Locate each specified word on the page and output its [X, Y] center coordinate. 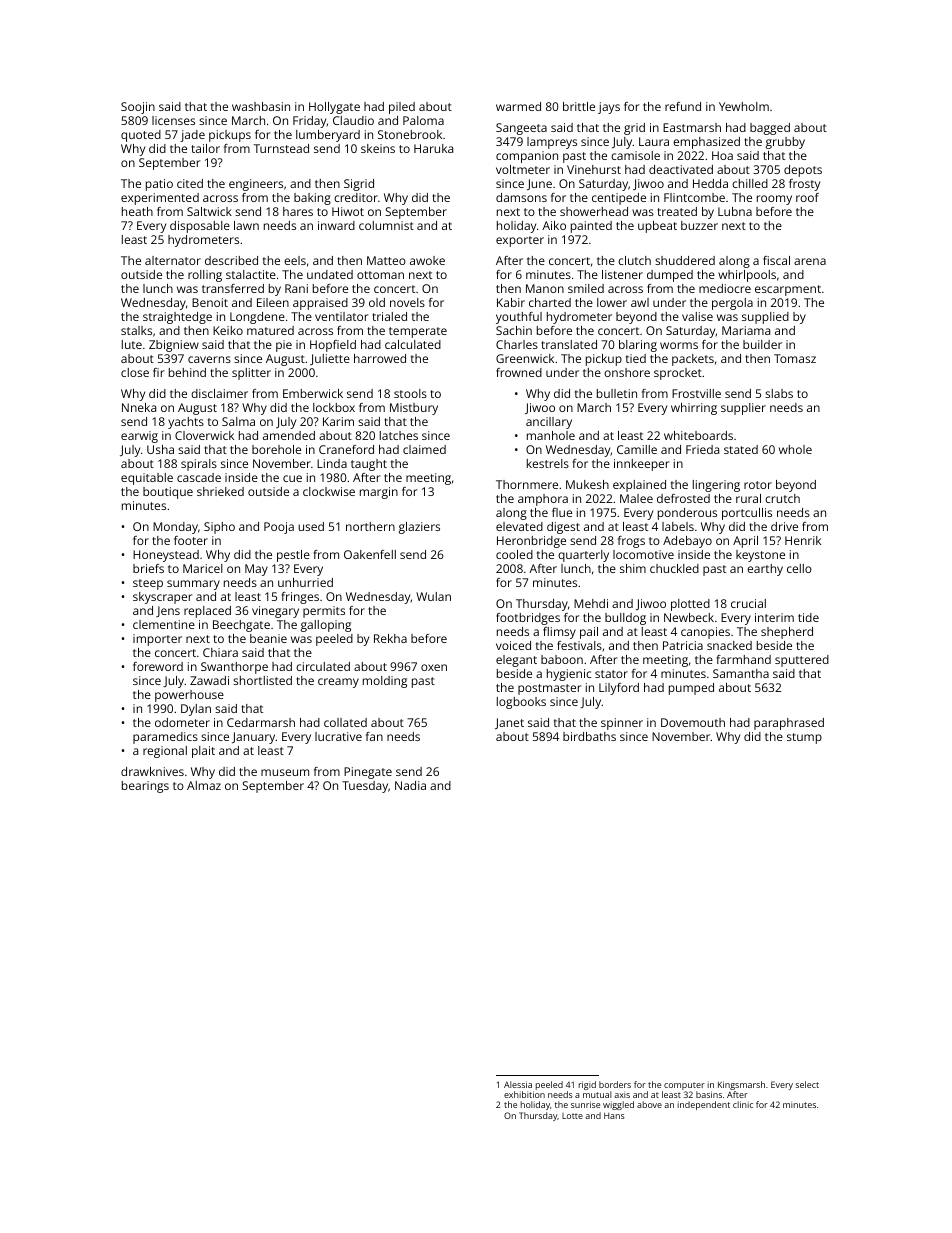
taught [369, 465]
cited [190, 183]
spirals [199, 465]
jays [609, 108]
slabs [779, 393]
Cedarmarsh [261, 722]
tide [808, 617]
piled [402, 108]
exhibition [524, 1094]
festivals [579, 645]
